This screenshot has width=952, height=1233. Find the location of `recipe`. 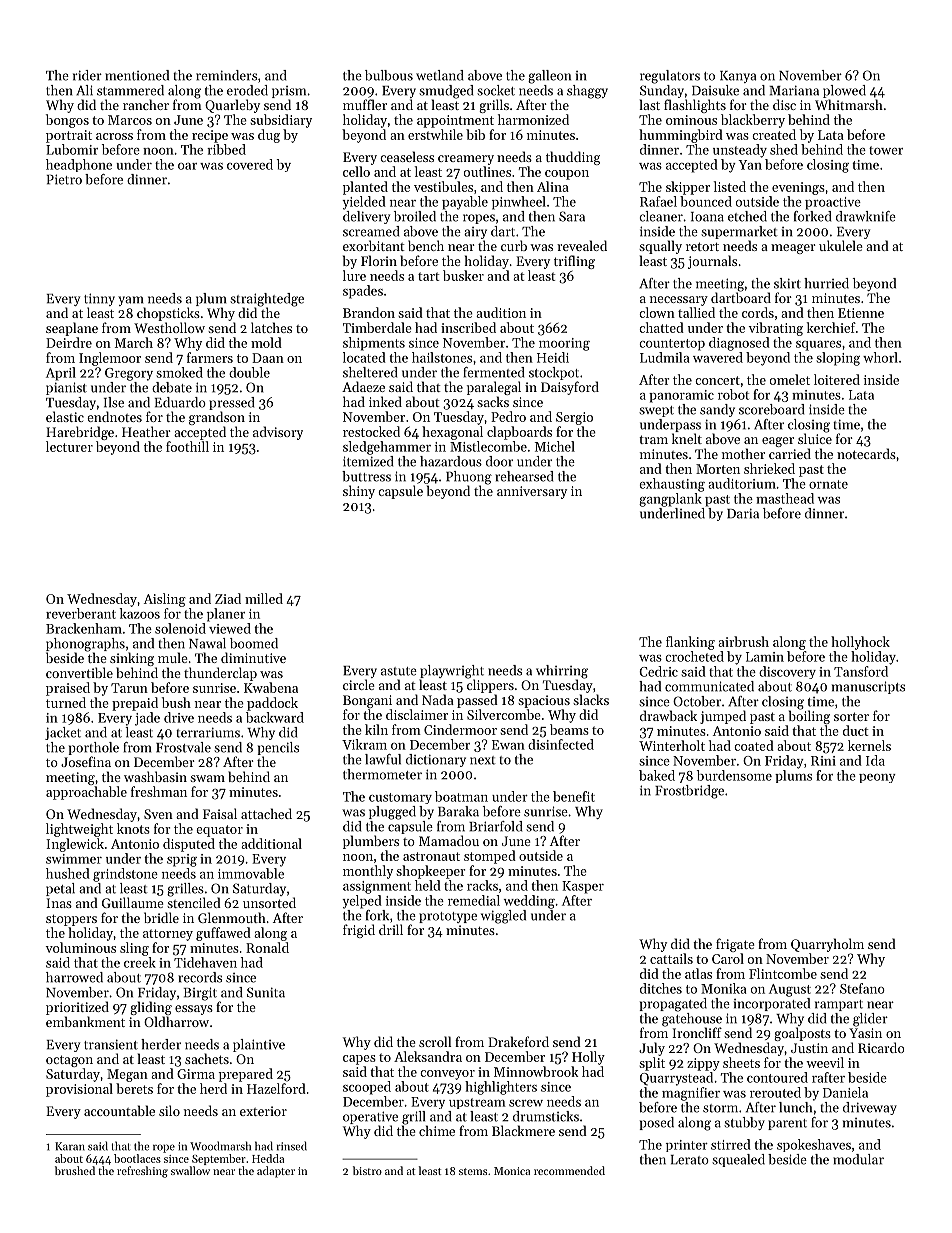

recipe is located at coordinates (210, 136).
